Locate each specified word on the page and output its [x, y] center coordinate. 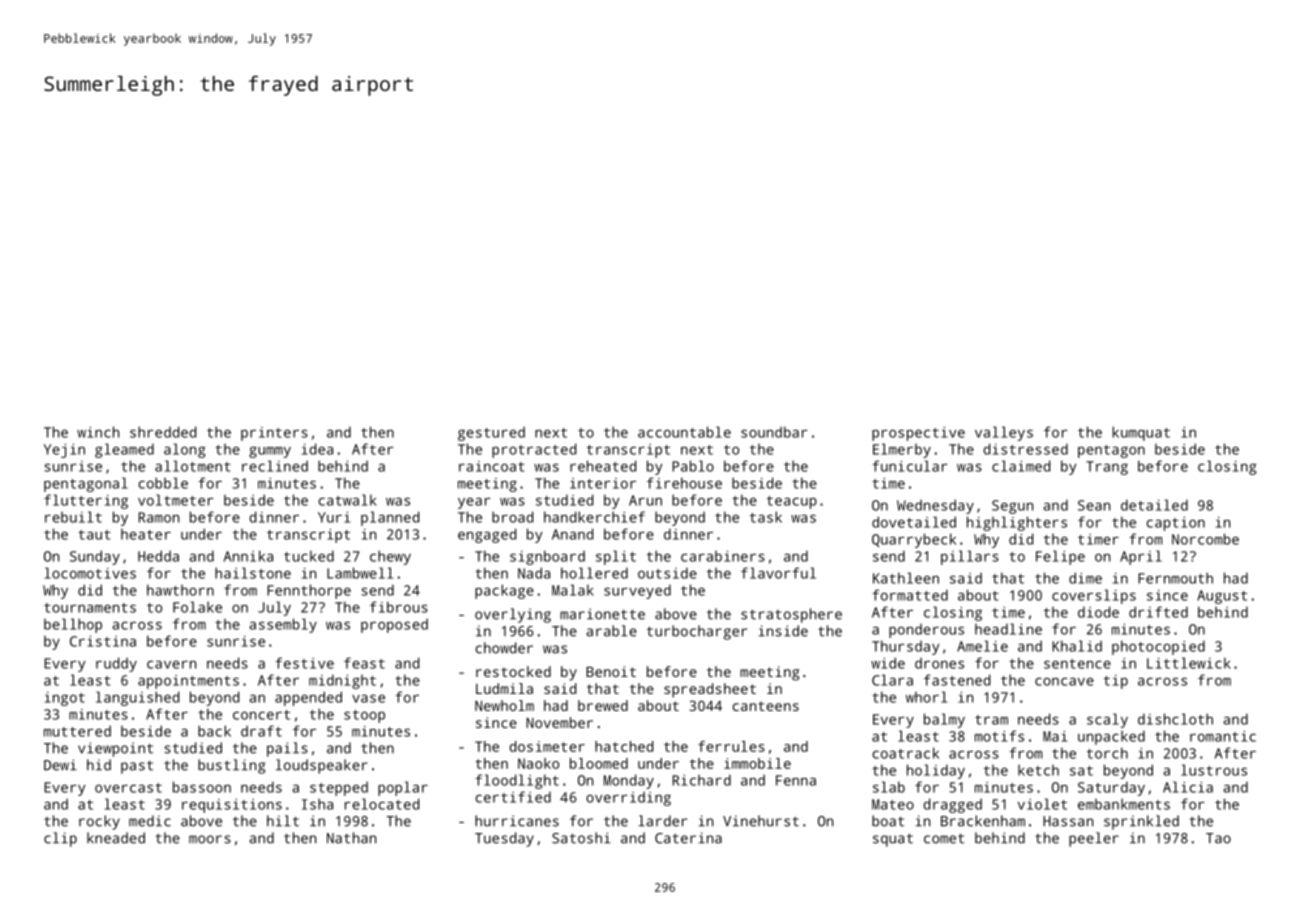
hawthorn [180, 590]
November [559, 722]
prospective [918, 434]
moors [210, 839]
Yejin [64, 451]
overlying [513, 615]
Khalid [1077, 646]
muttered [77, 731]
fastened [957, 680]
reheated [603, 466]
